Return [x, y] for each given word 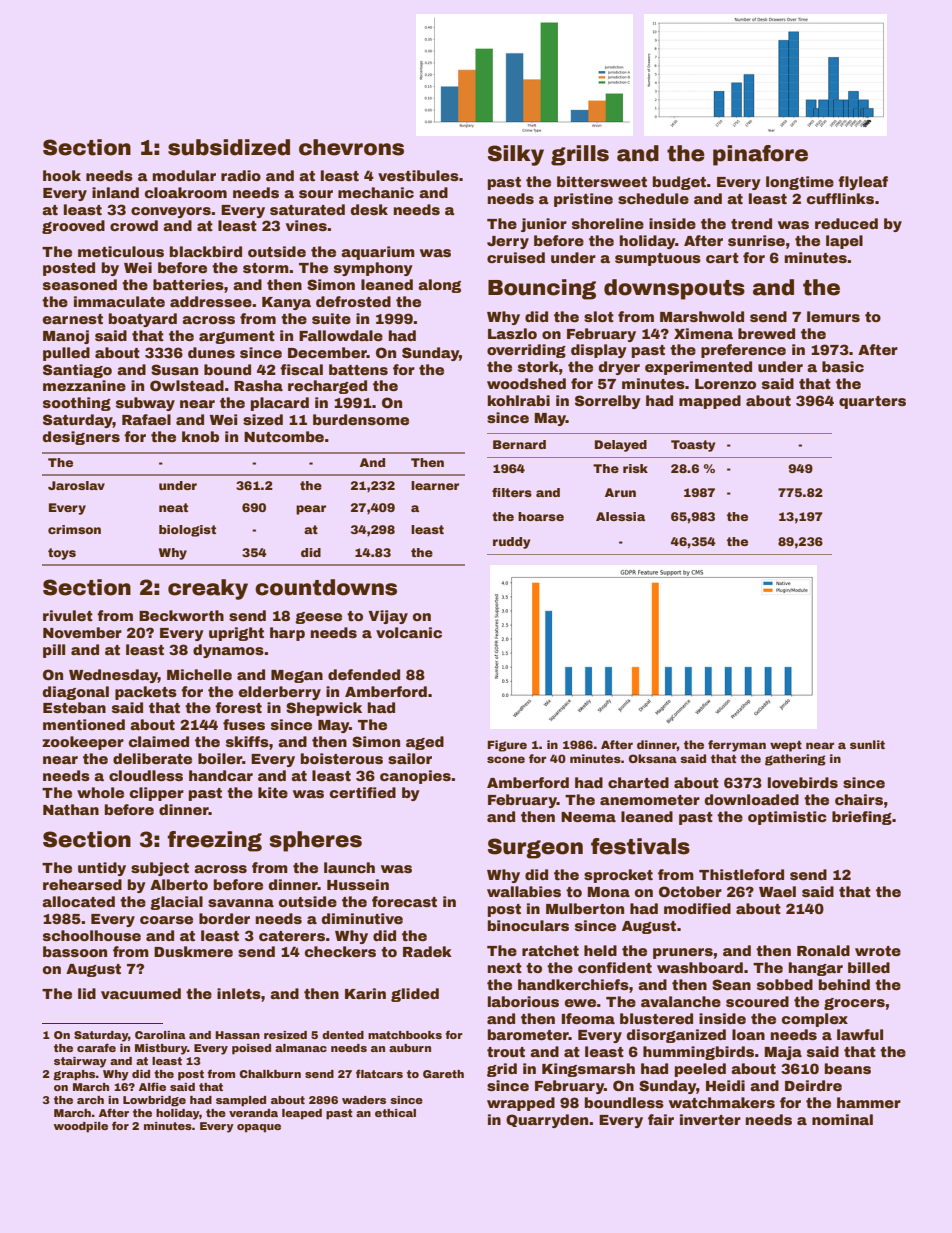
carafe [96, 1047]
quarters [872, 402]
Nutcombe [284, 436]
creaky [208, 589]
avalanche [681, 1001]
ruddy [511, 543]
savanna [241, 903]
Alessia [620, 516]
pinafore [760, 155]
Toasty [693, 446]
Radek [427, 951]
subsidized [229, 147]
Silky [516, 155]
